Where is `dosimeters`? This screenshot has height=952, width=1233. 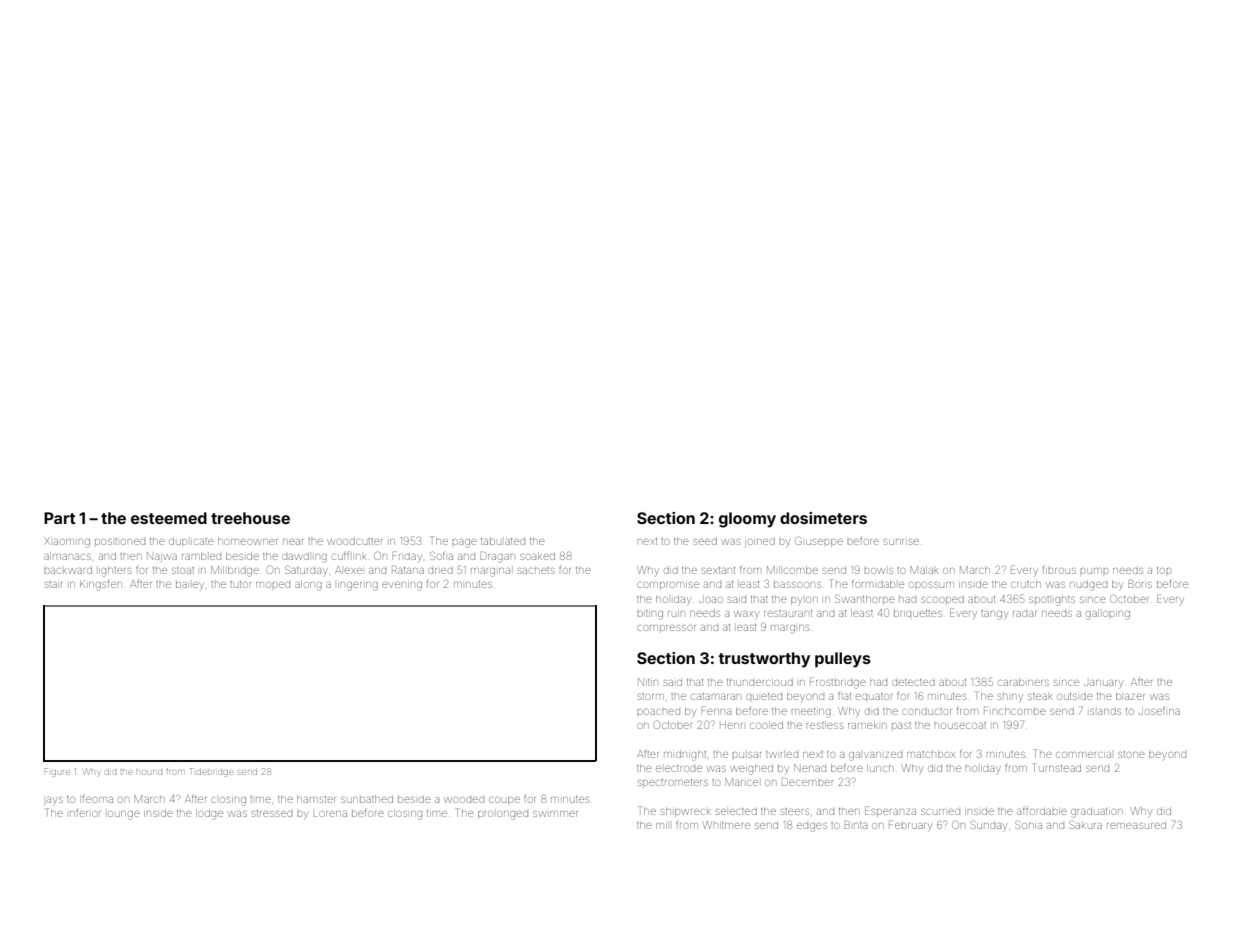 dosimeters is located at coordinates (823, 518).
